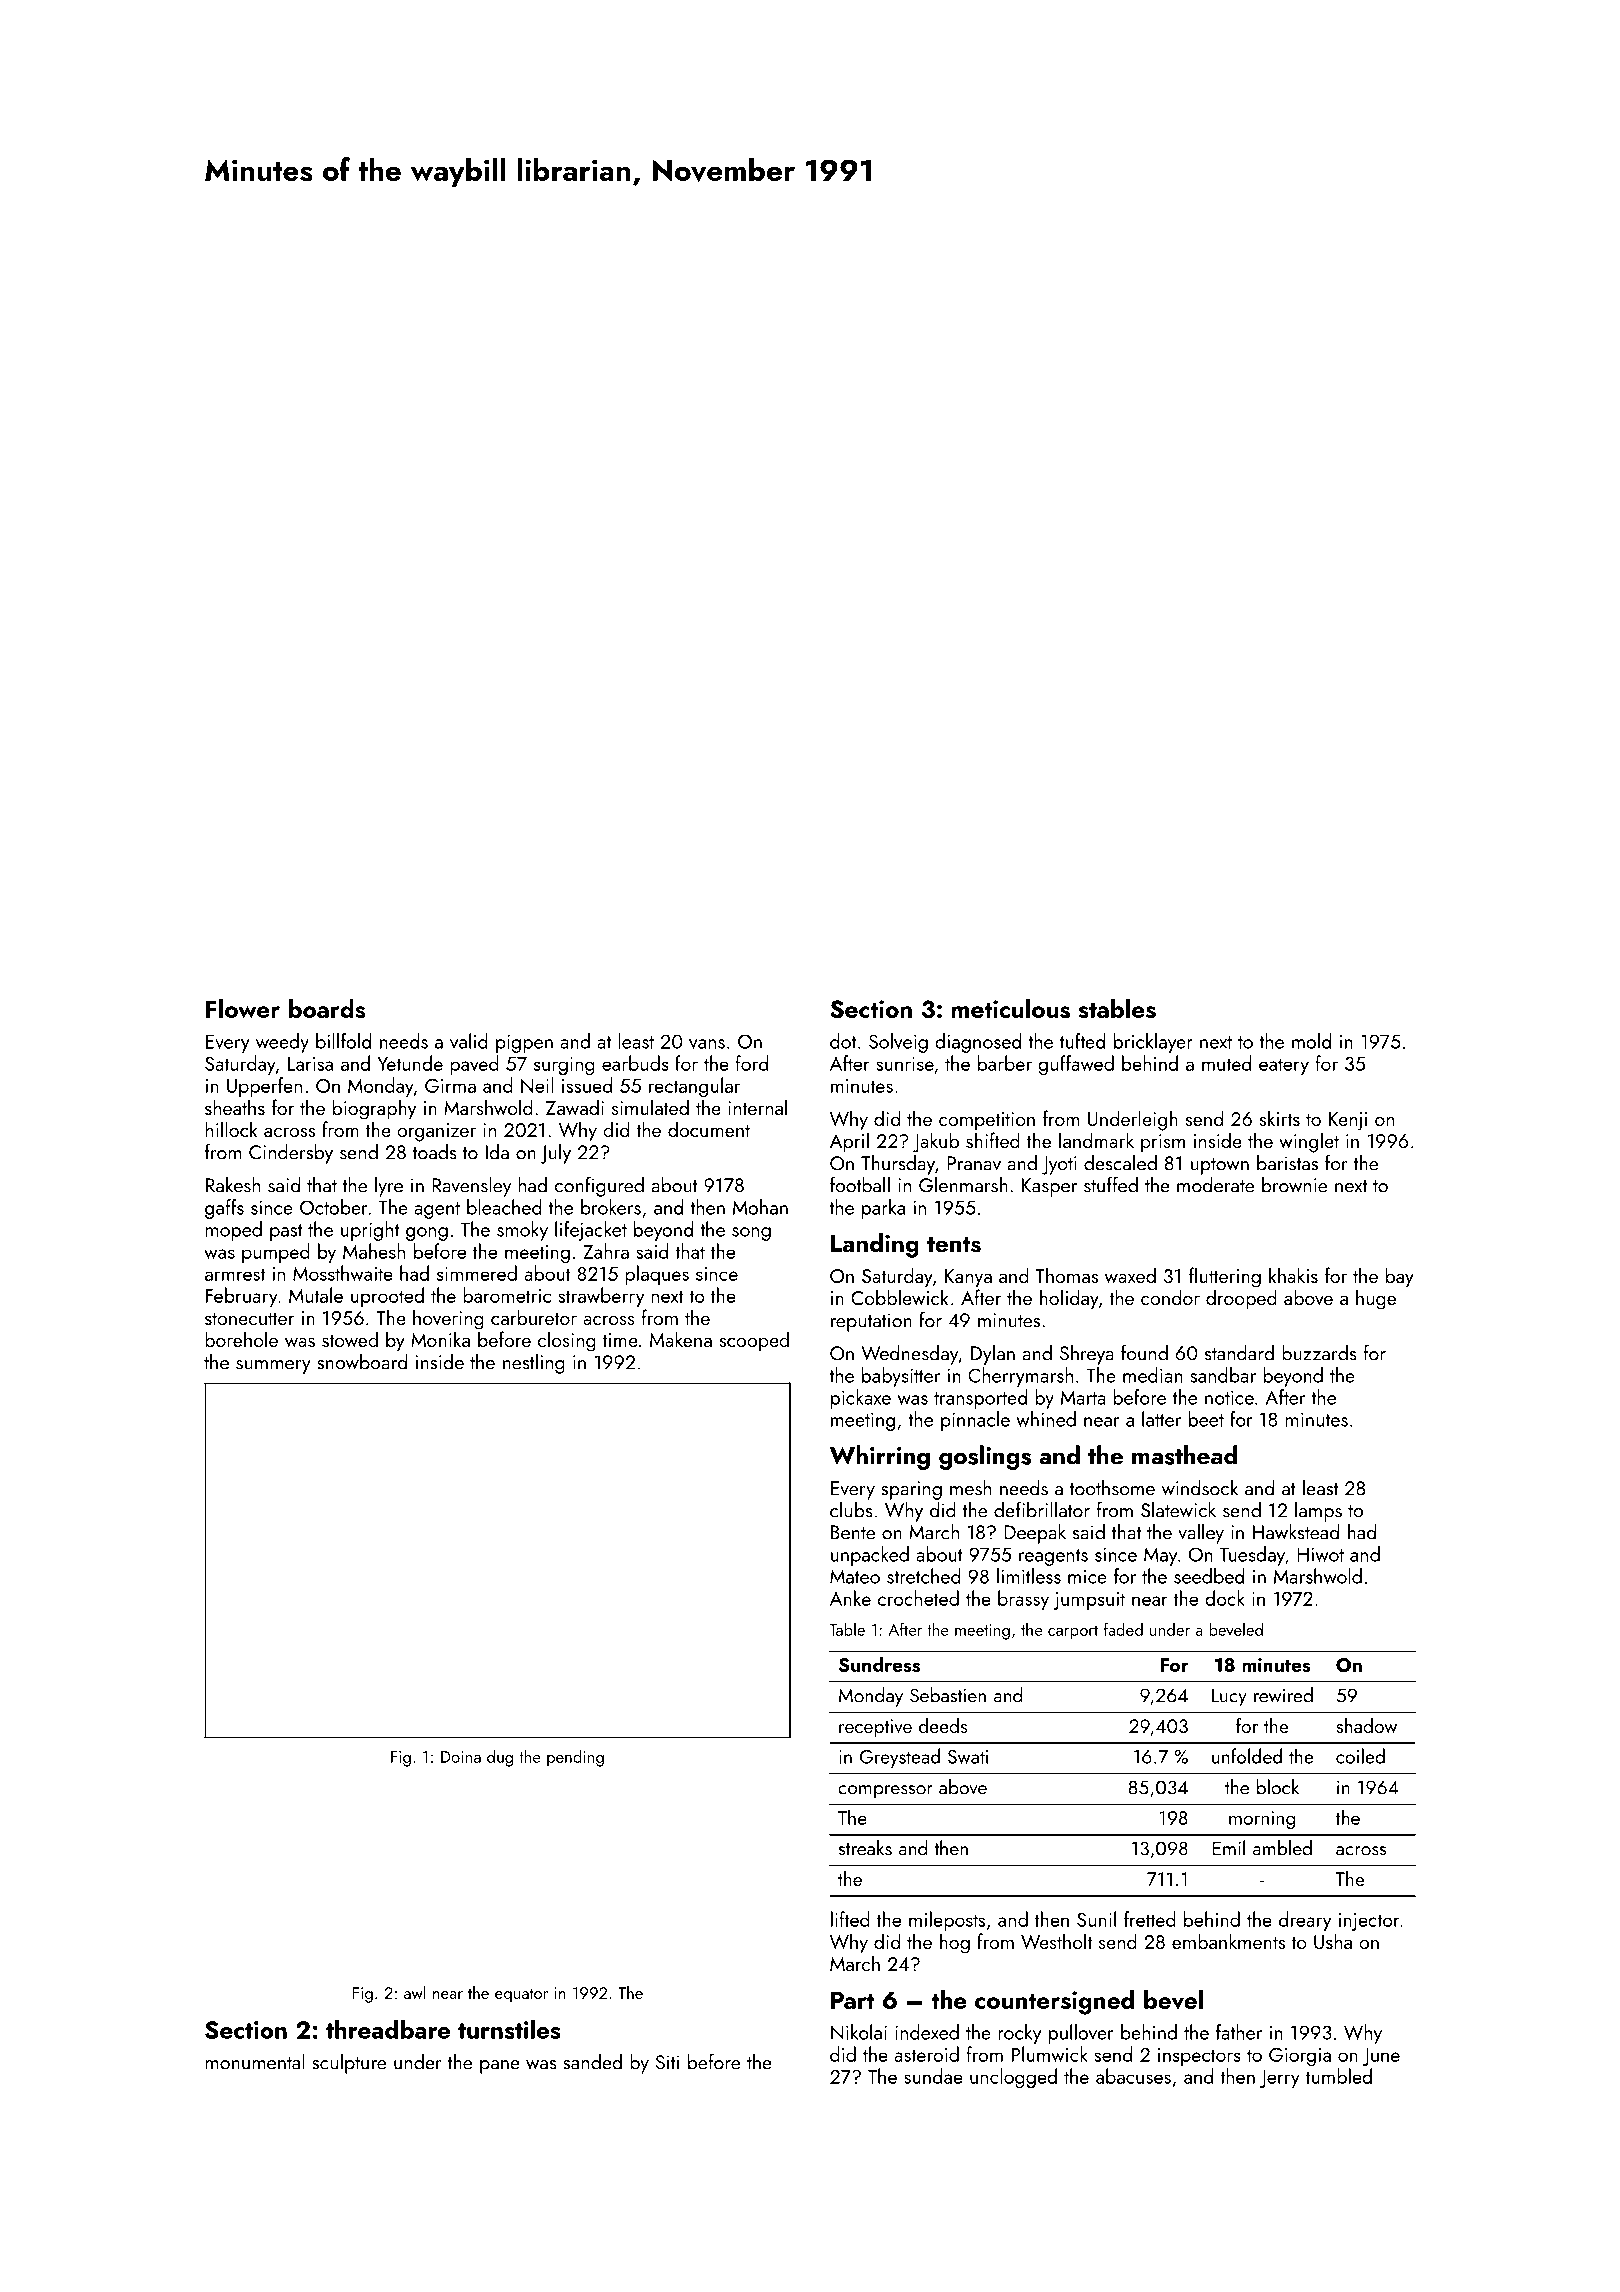 The height and width of the screenshot is (2292, 1620). I want to click on organizer, so click(436, 1132).
